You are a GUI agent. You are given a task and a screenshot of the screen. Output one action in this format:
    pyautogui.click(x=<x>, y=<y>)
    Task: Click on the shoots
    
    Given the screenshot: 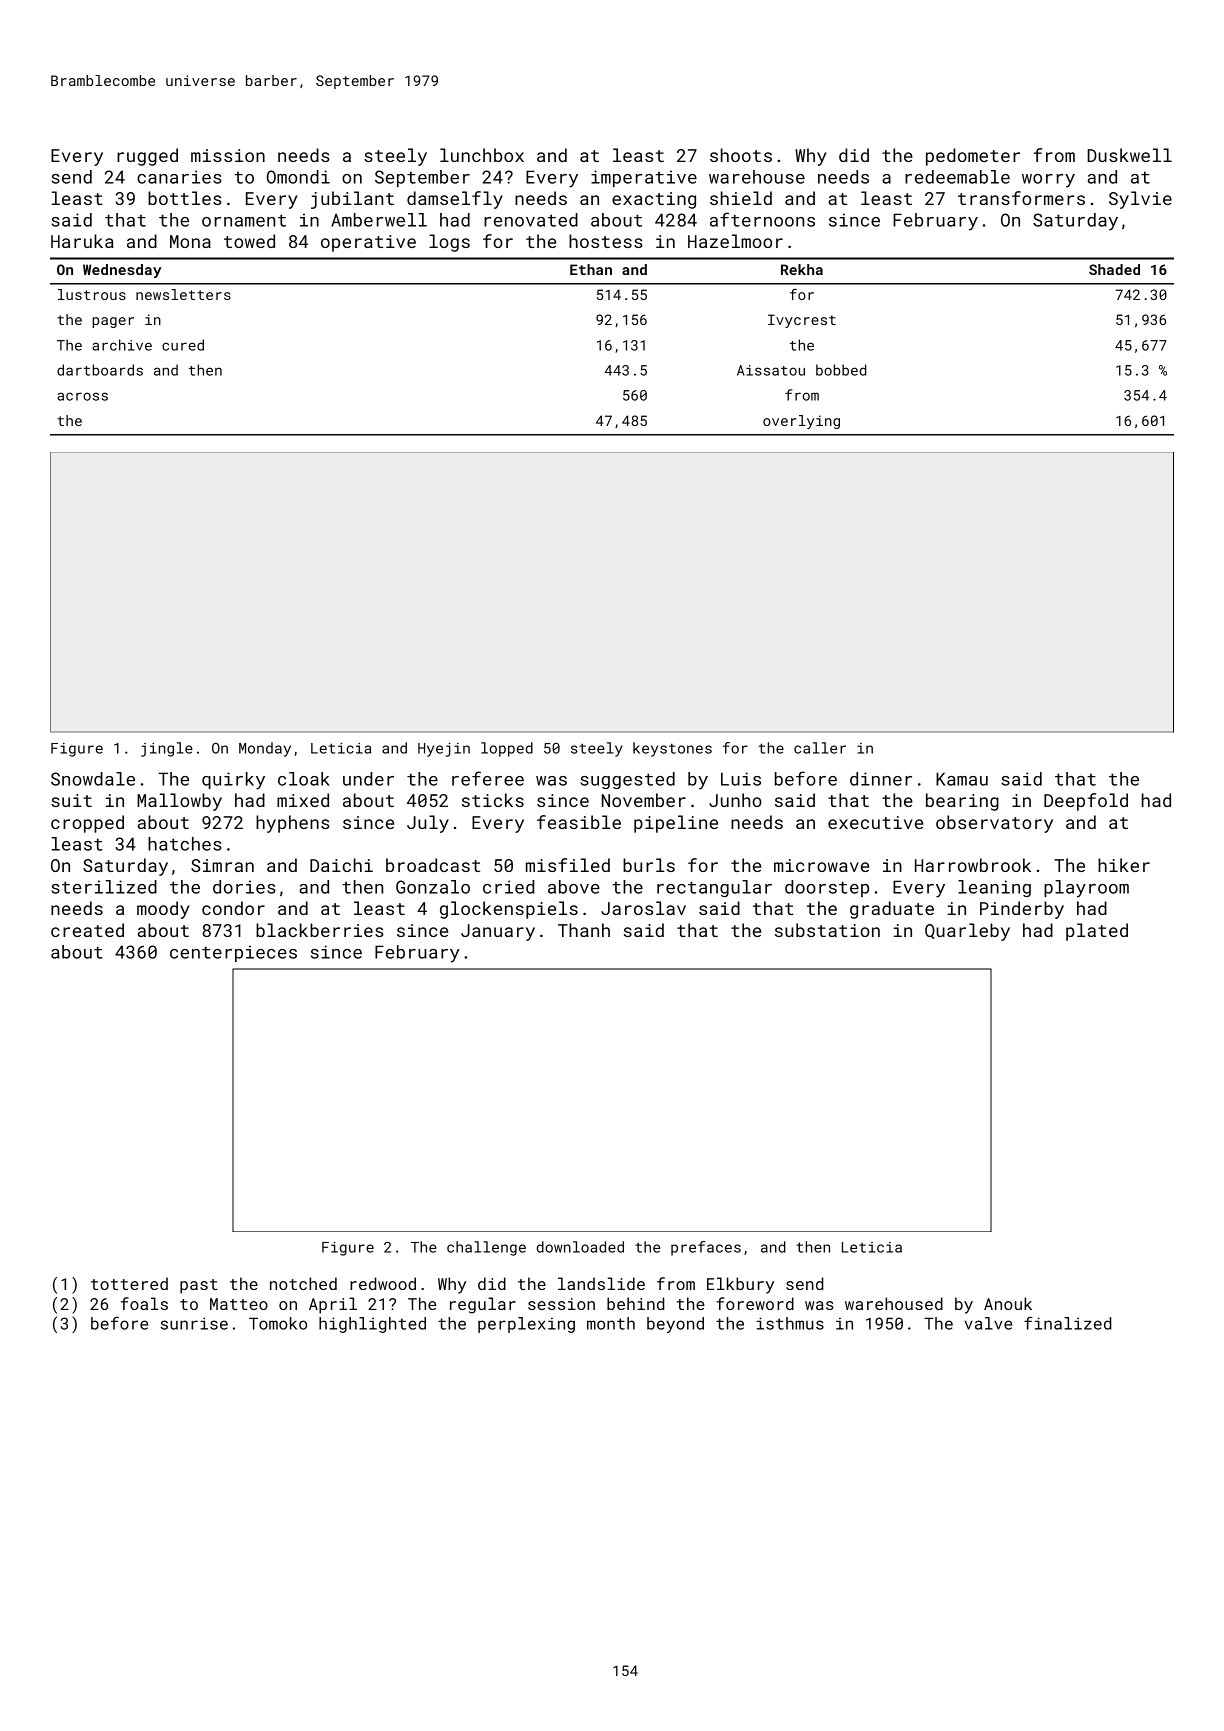 What is the action you would take?
    pyautogui.click(x=741, y=155)
